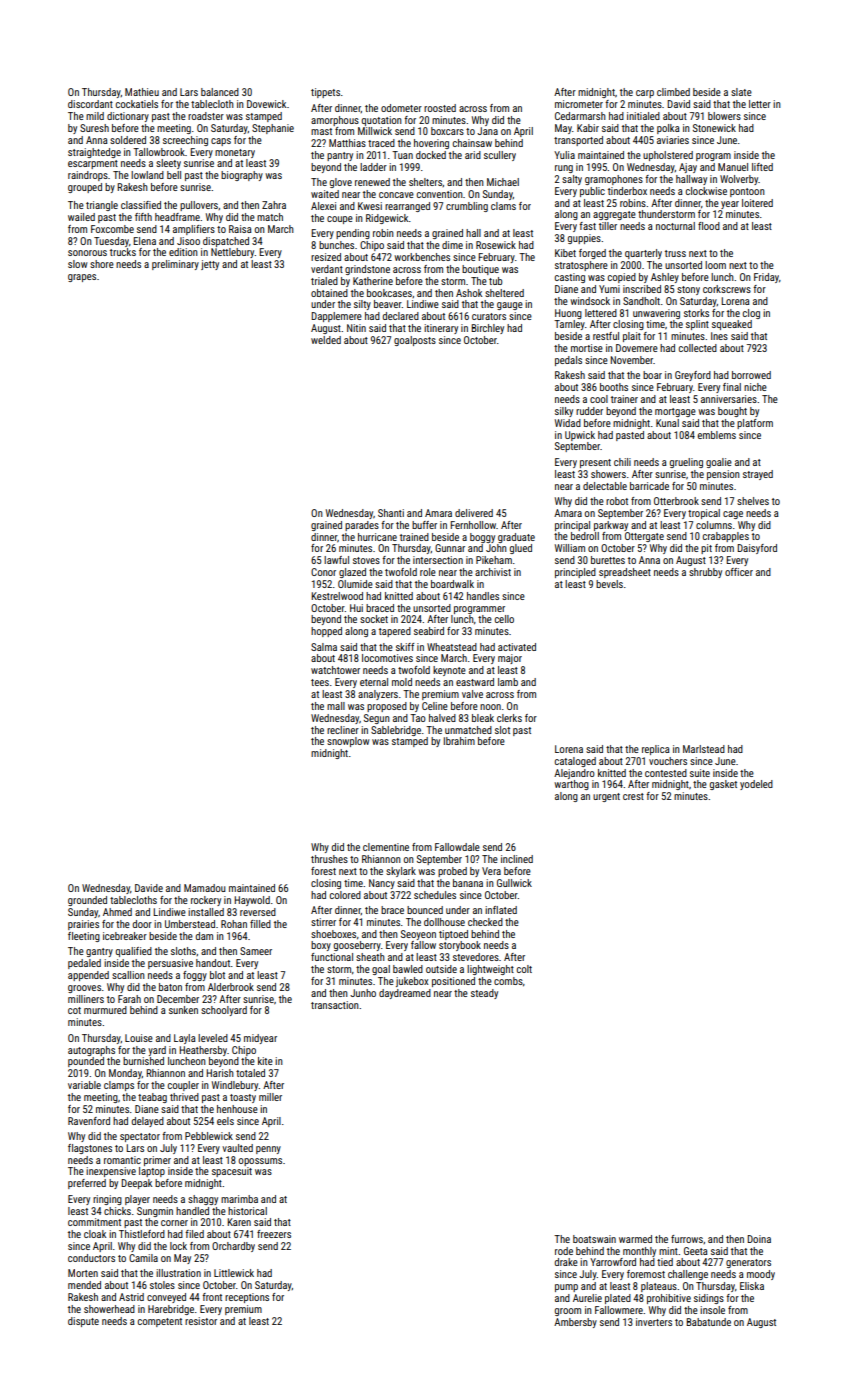  What do you see at coordinates (564, 1251) in the page?
I see `rode` at bounding box center [564, 1251].
